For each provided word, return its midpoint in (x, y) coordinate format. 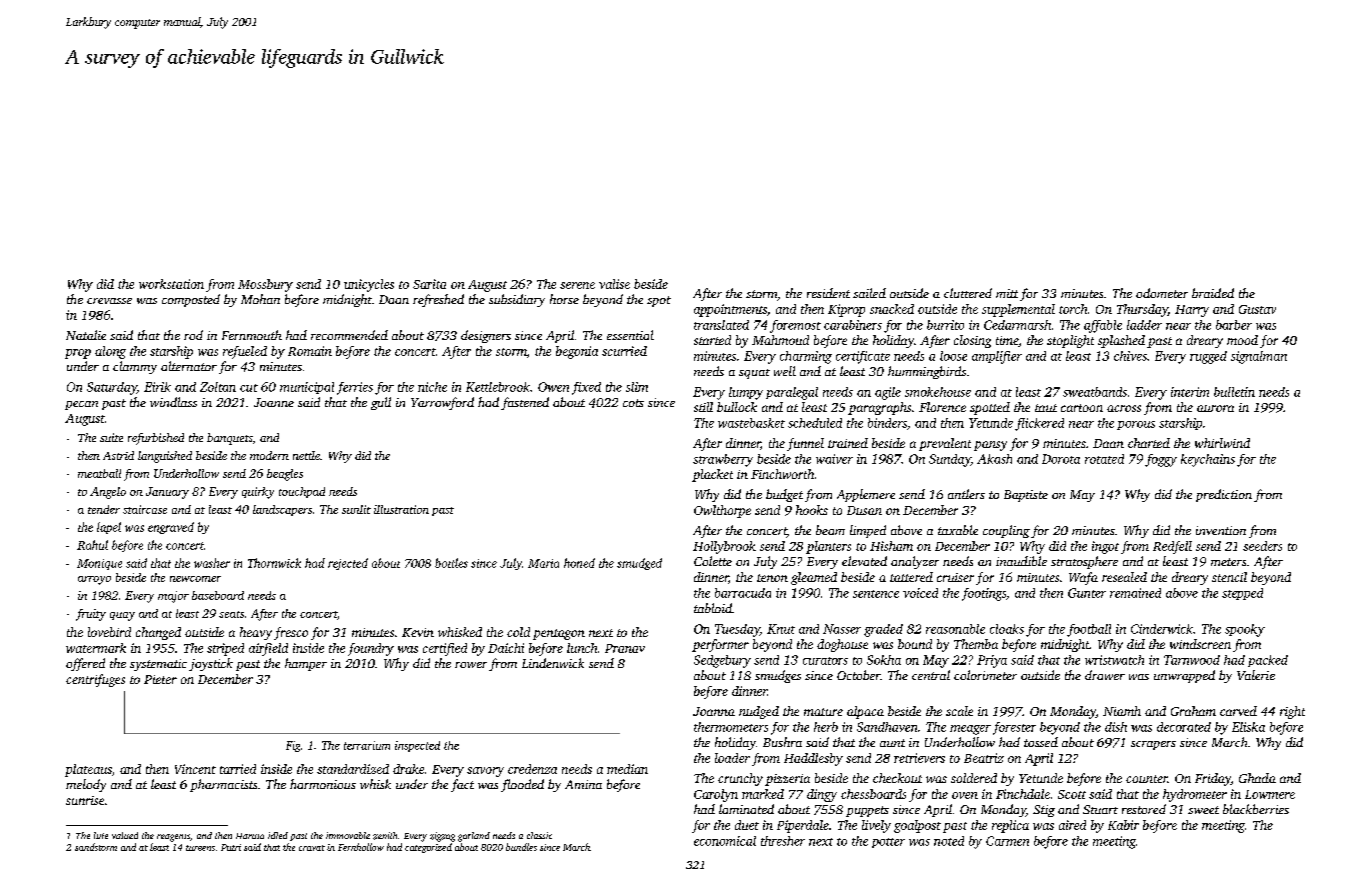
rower (471, 665)
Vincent (195, 769)
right (1292, 712)
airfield (268, 649)
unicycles (369, 285)
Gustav (1257, 309)
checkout (897, 778)
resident (828, 293)
